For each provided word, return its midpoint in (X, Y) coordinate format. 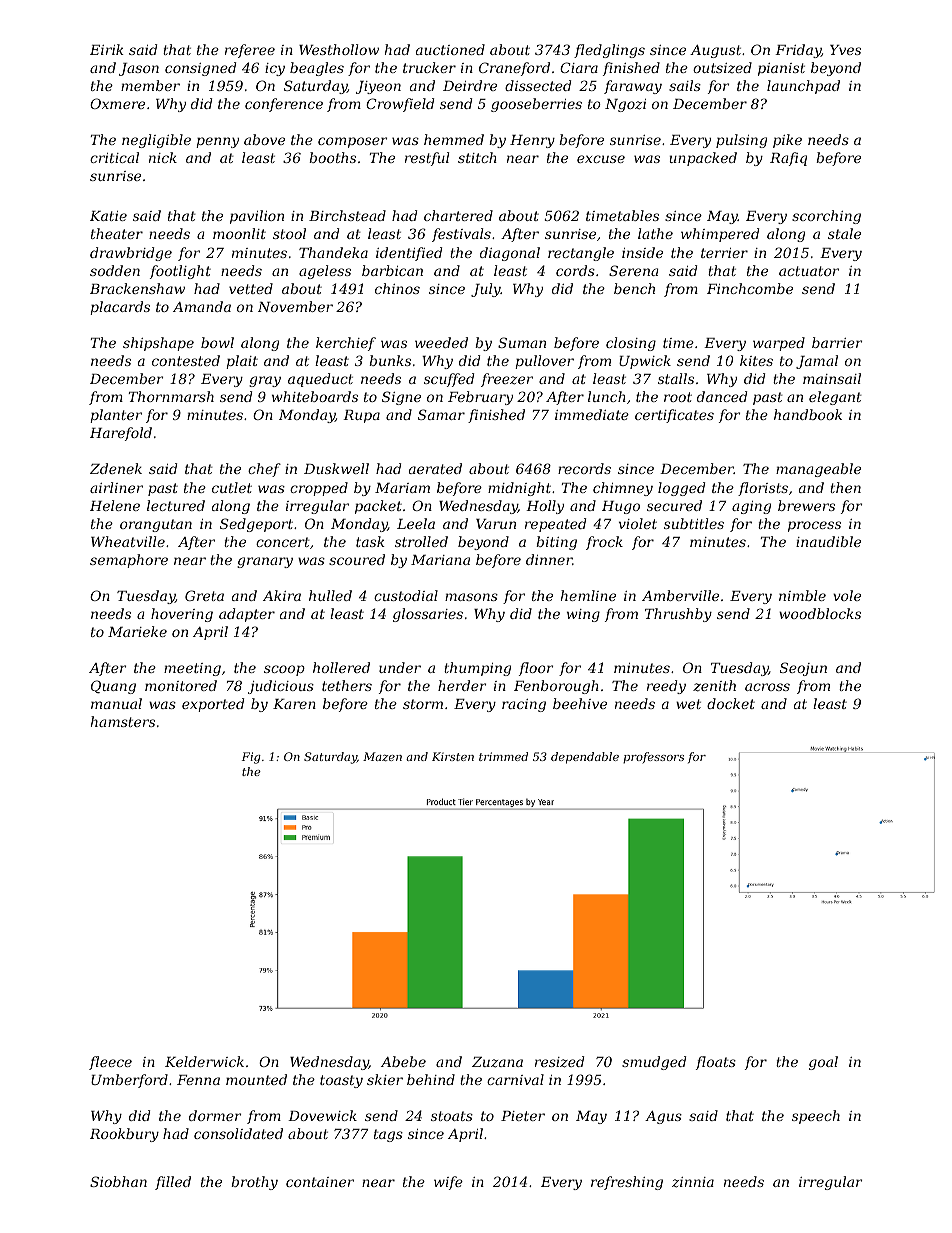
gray (265, 381)
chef (264, 470)
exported (213, 705)
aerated (435, 468)
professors (653, 758)
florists (763, 489)
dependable (585, 758)
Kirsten (453, 756)
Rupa (361, 416)
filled (173, 1183)
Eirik (107, 49)
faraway (633, 87)
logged (681, 489)
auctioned (450, 49)
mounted (256, 1079)
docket (731, 703)
